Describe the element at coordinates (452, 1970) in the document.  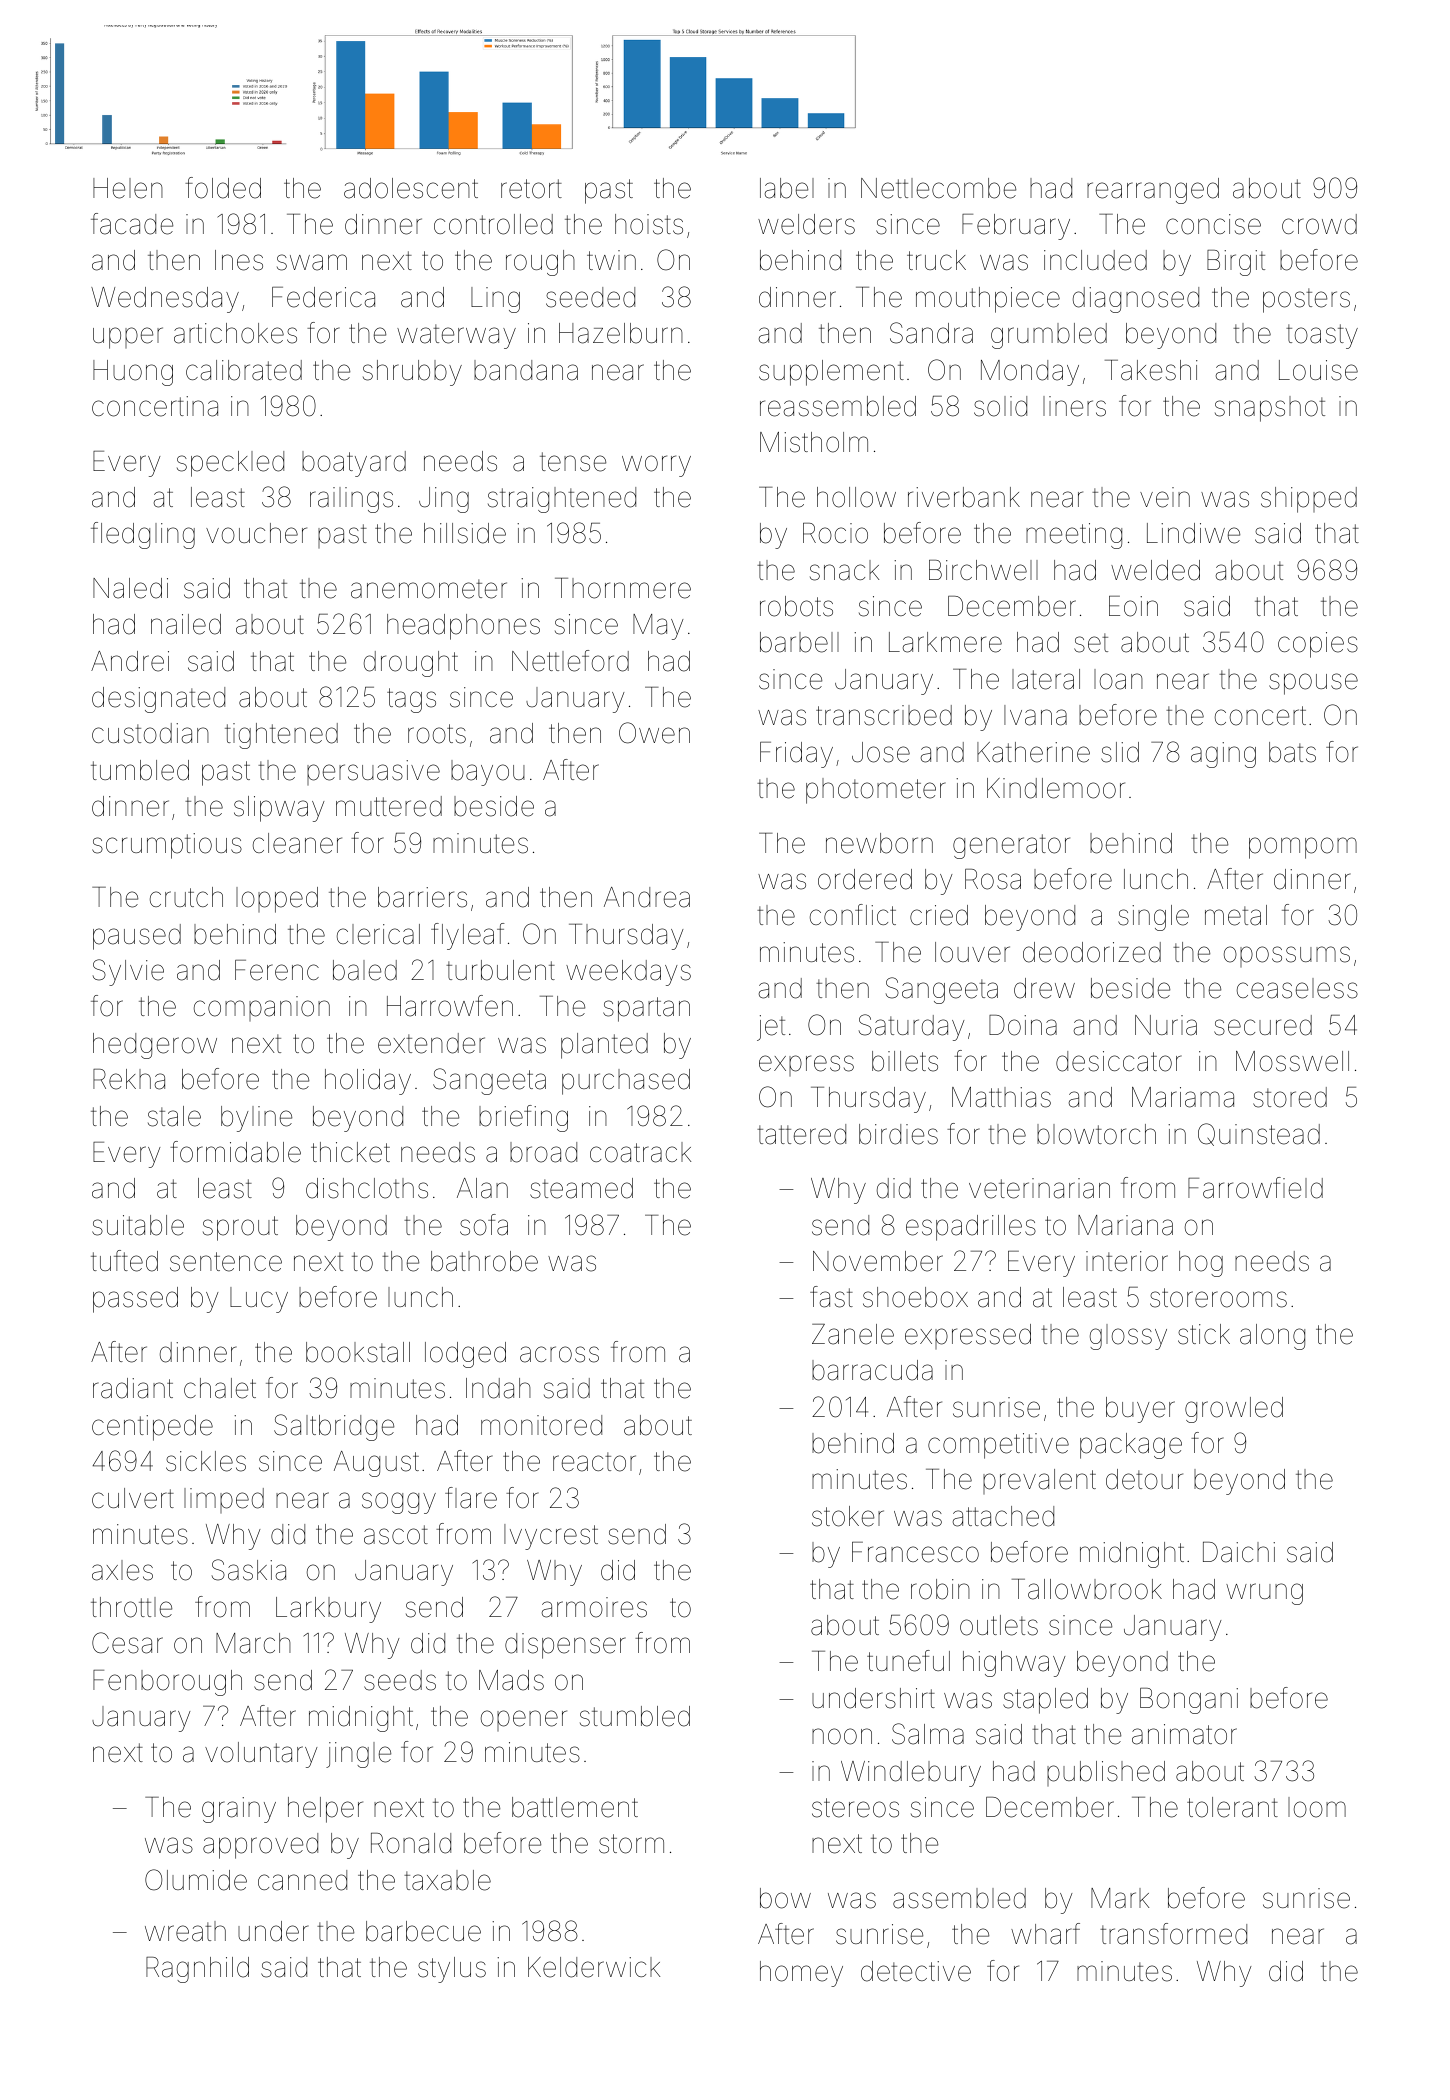
I see `stylus` at that location.
